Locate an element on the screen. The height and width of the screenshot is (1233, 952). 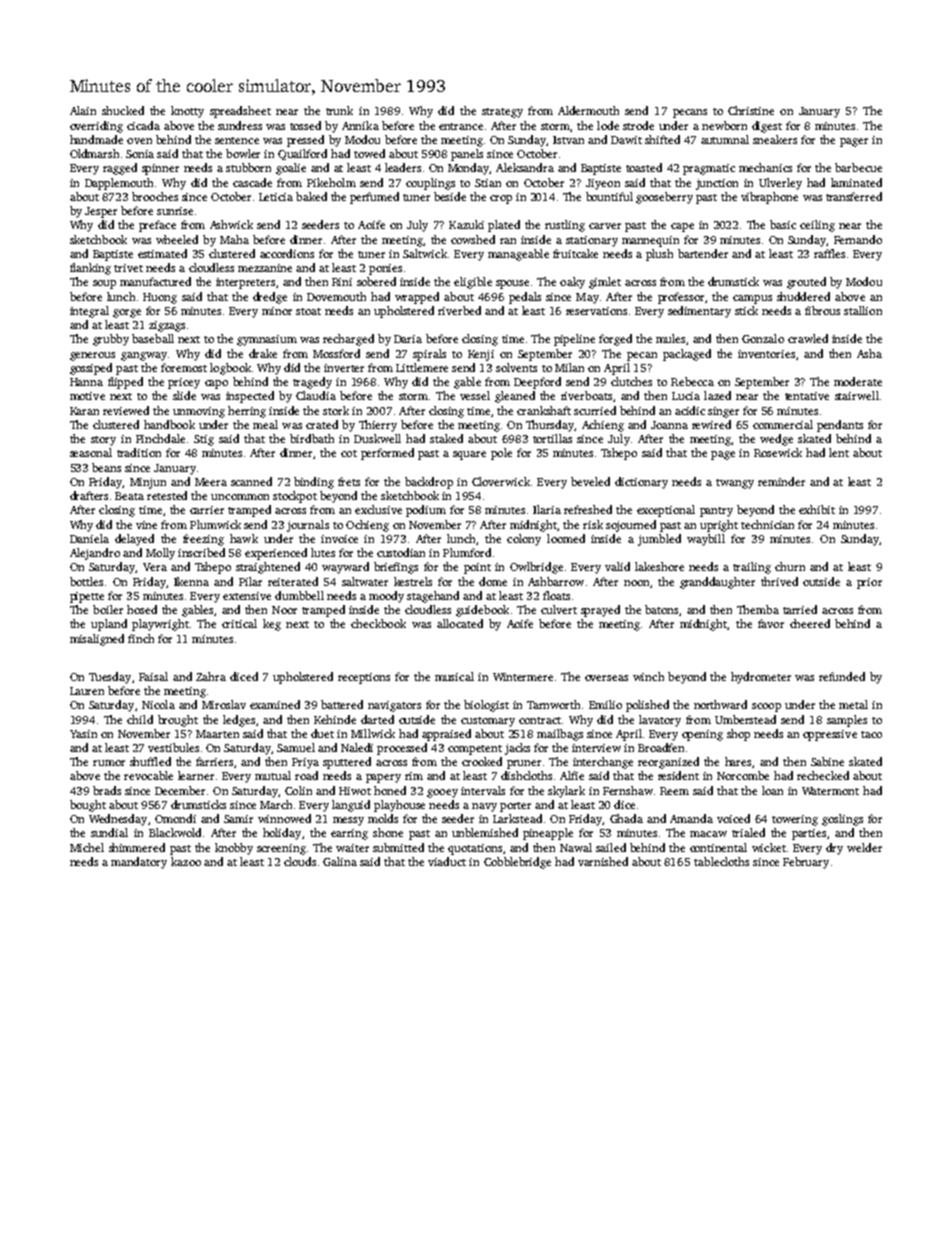
Rebecca is located at coordinates (692, 381).
